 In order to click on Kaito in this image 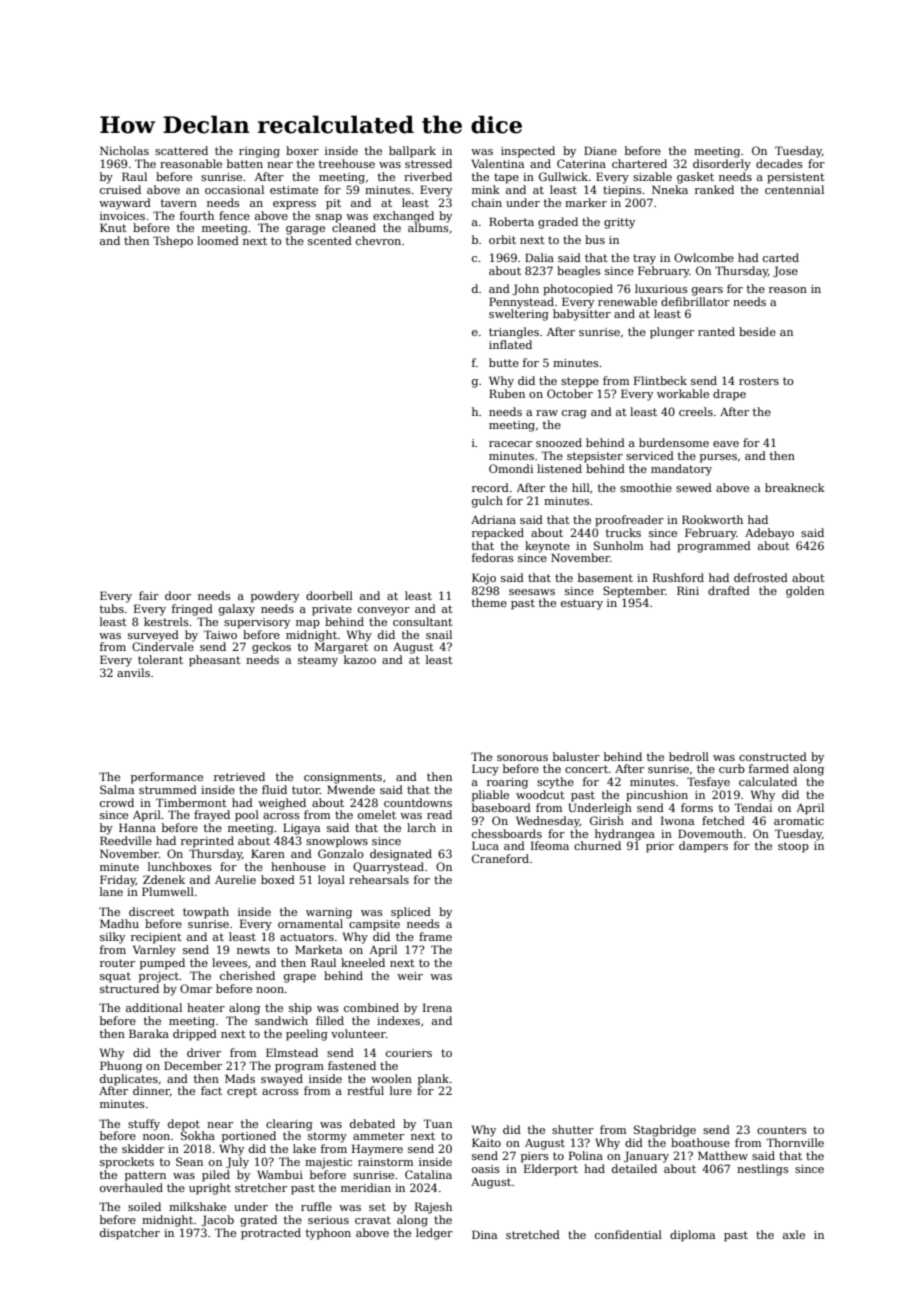, I will do `click(486, 1142)`.
